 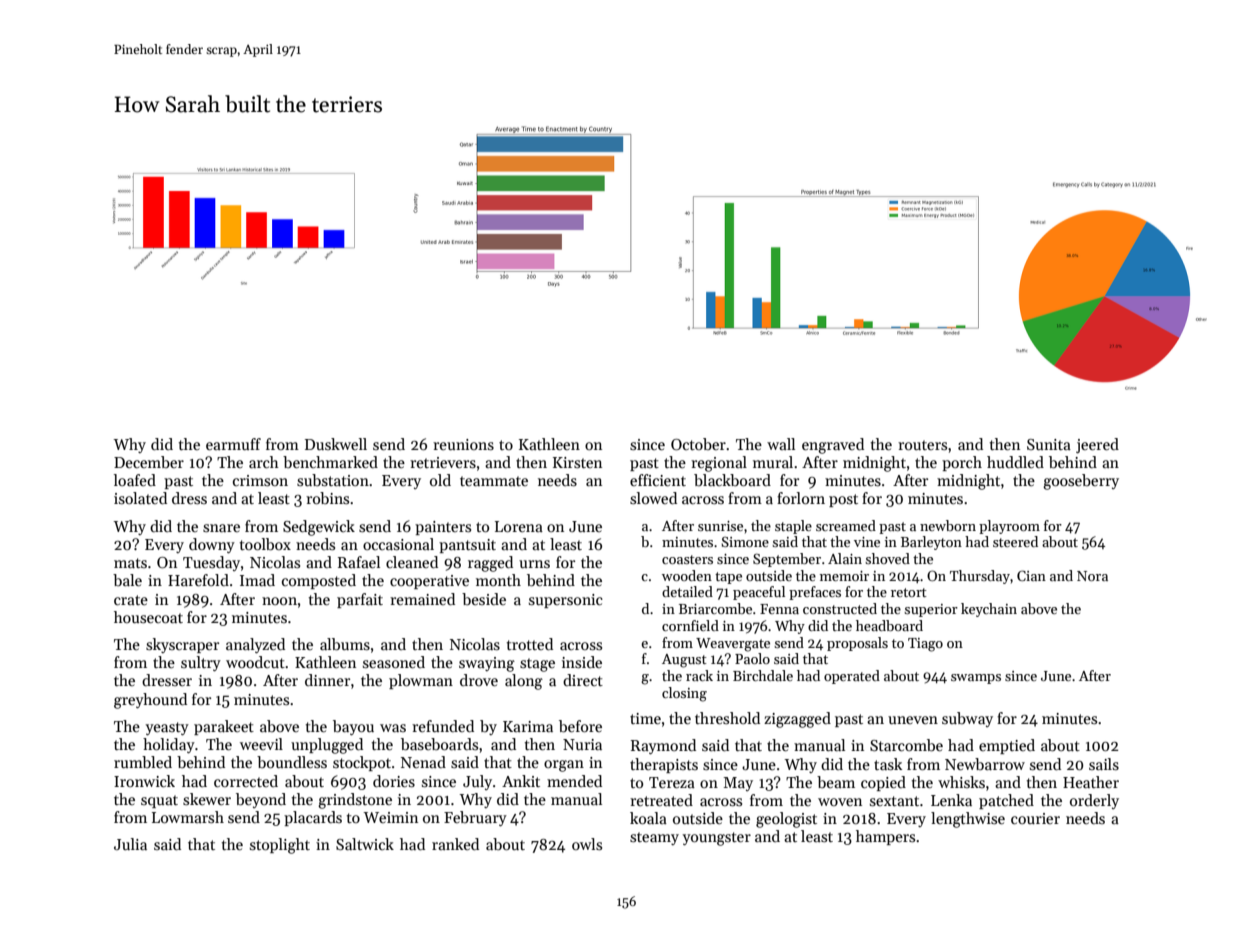 What do you see at coordinates (188, 817) in the screenshot?
I see `Lowmarsh` at bounding box center [188, 817].
